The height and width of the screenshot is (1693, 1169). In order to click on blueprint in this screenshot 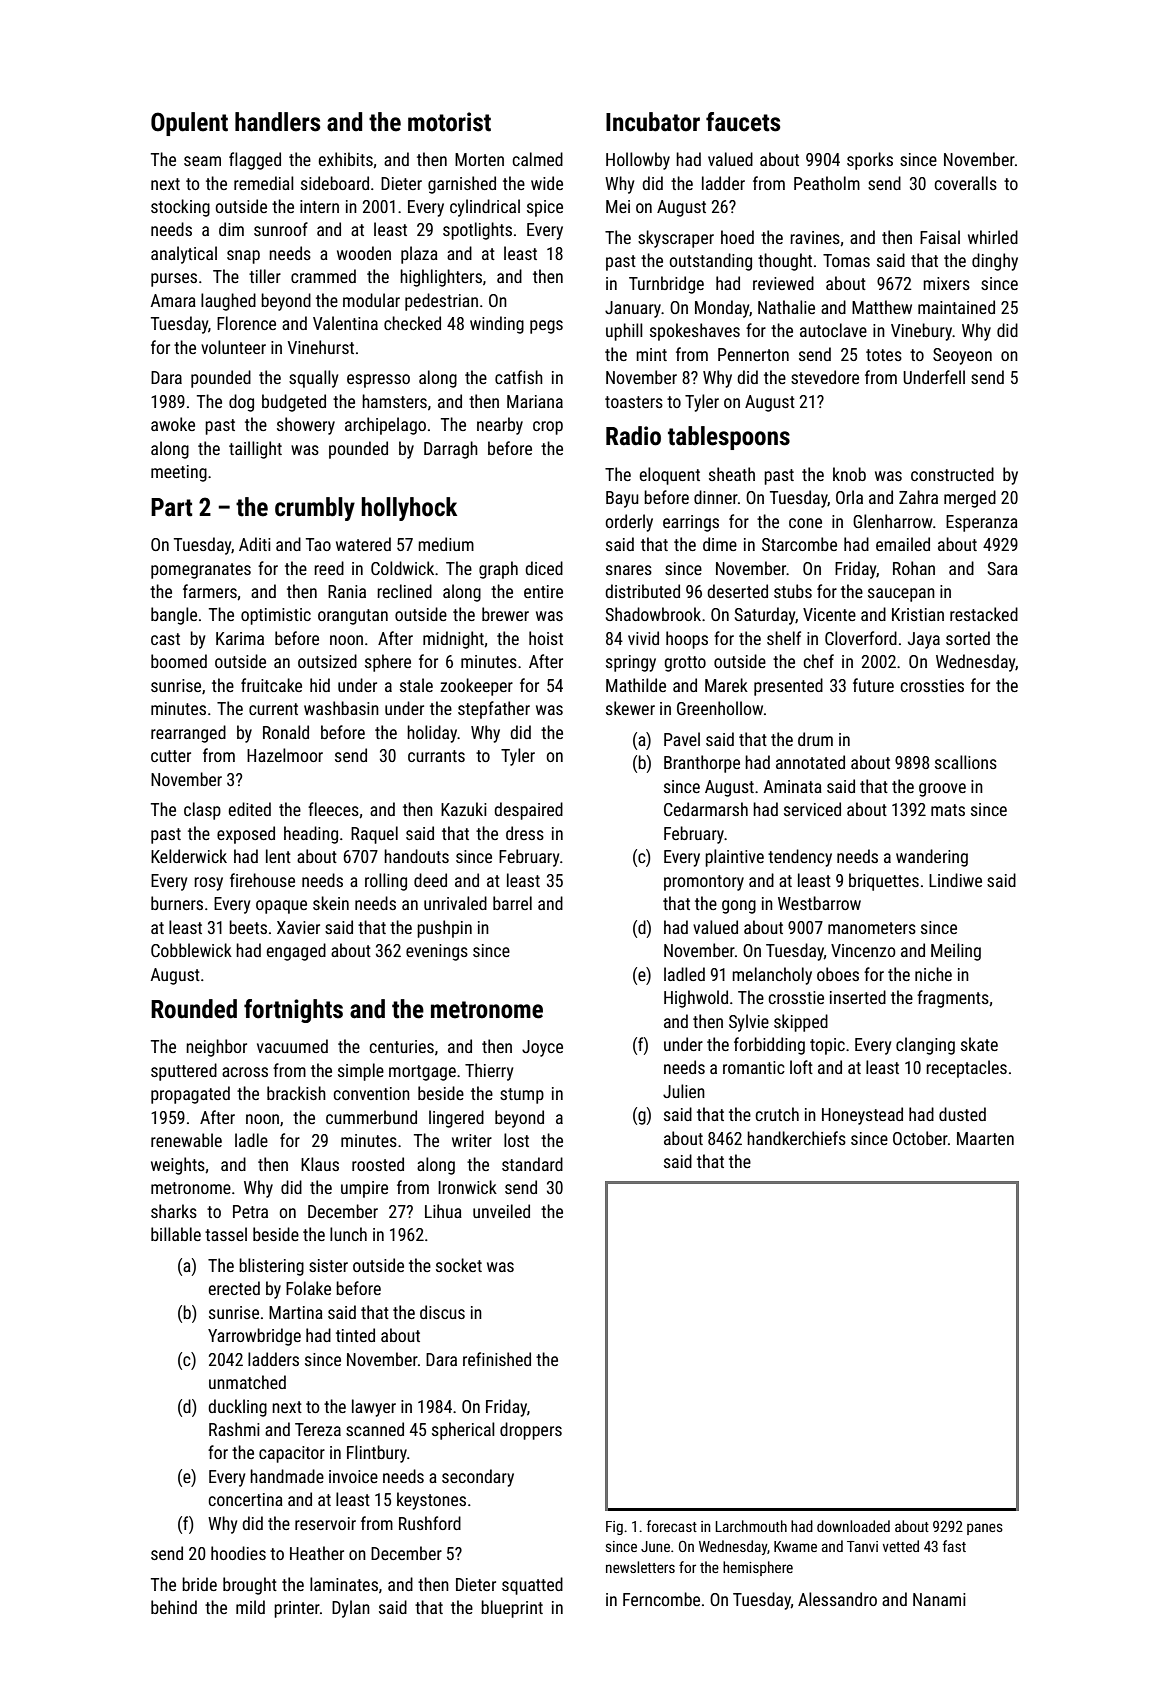, I will do `click(512, 1609)`.
